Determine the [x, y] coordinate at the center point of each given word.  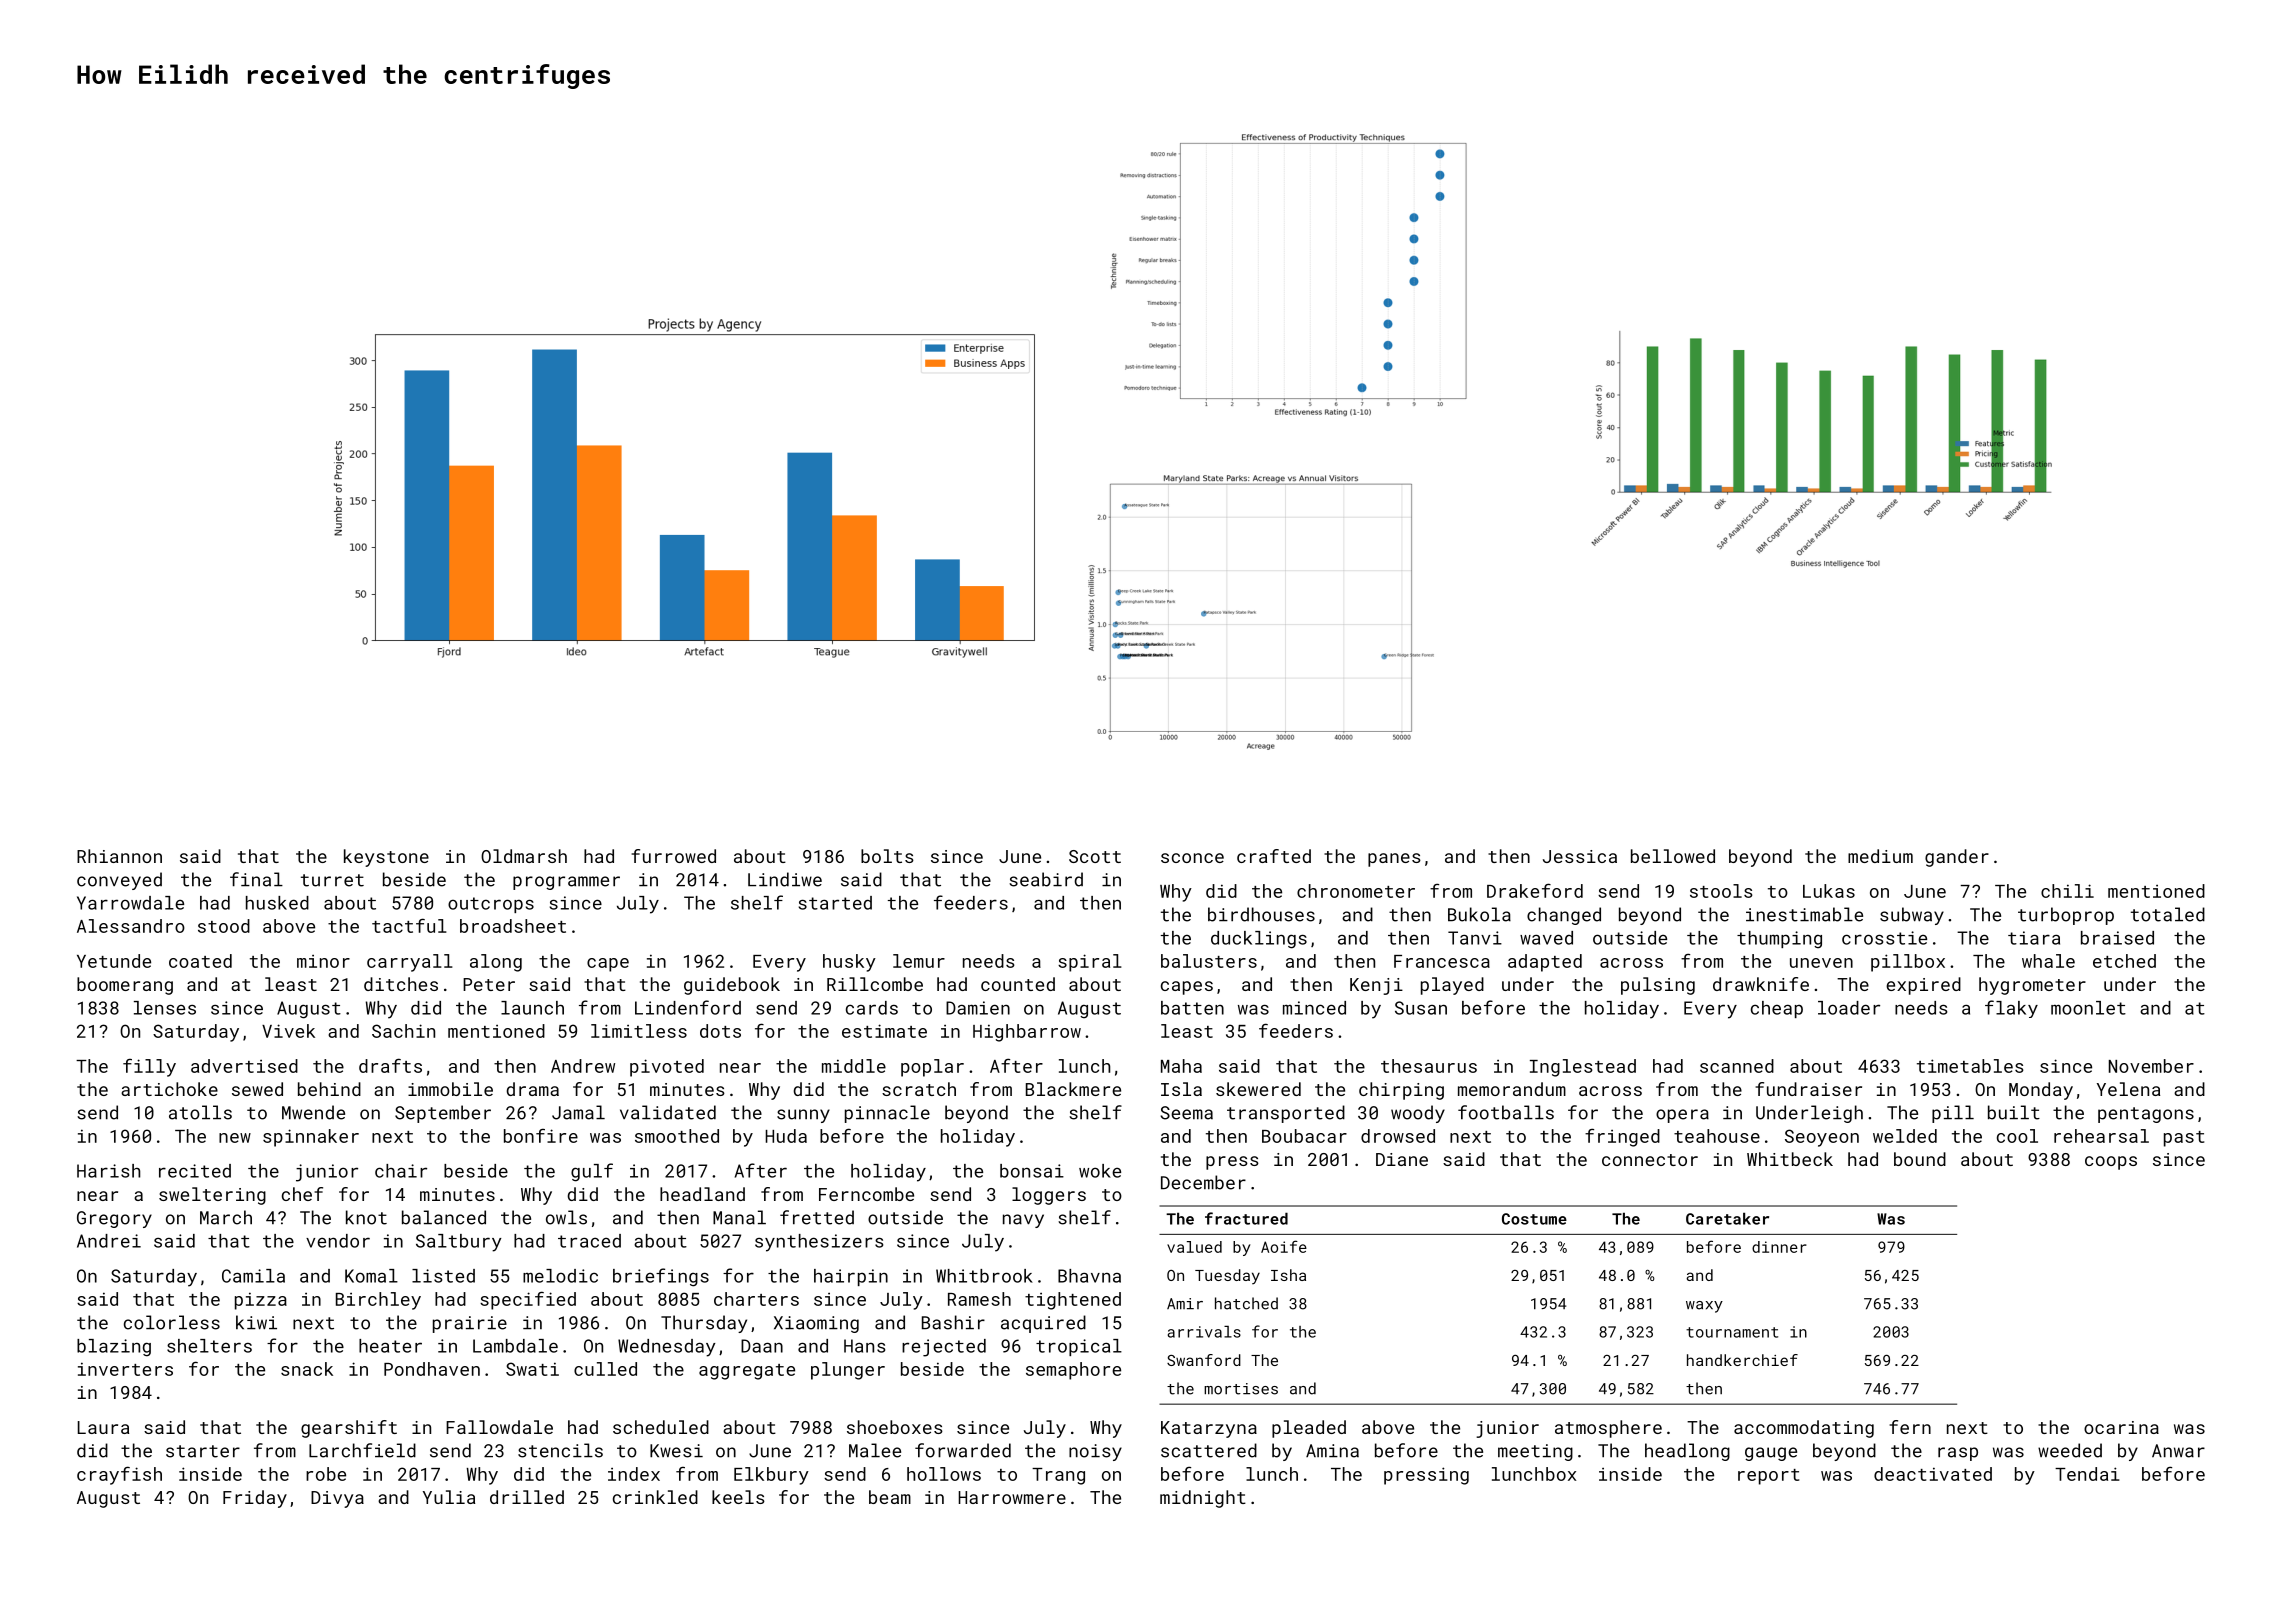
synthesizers [819, 1243]
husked [277, 903]
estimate [884, 1031]
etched [2124, 961]
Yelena [2128, 1089]
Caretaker [1727, 1219]
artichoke [169, 1089]
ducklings [1259, 940]
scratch [919, 1089]
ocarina [2121, 1427]
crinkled [655, 1497]
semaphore [1073, 1371]
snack [307, 1369]
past [2184, 1139]
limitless [639, 1031]
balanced [444, 1217]
